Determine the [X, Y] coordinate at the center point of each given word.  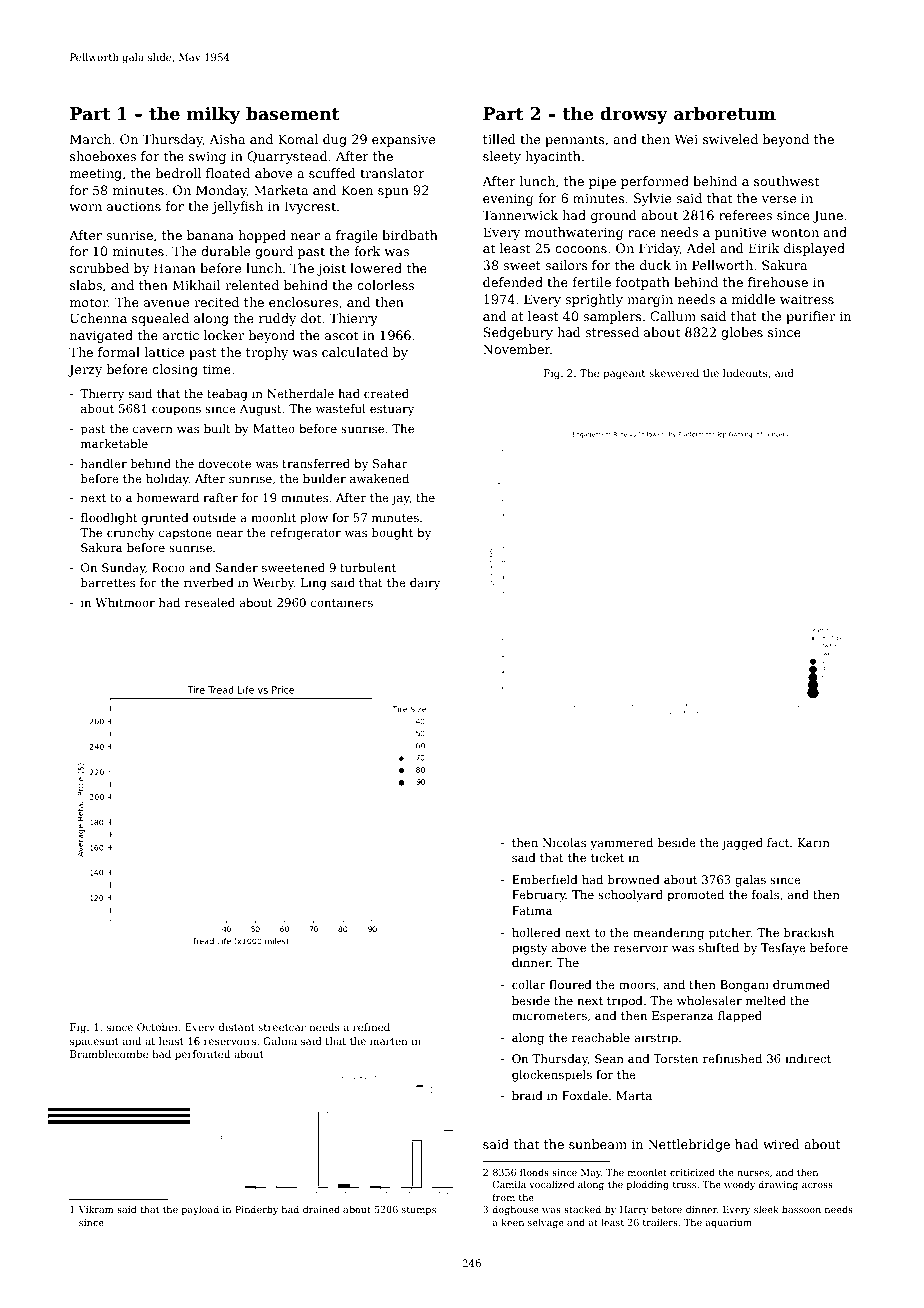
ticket [607, 857]
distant [237, 1027]
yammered [621, 844]
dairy [425, 584]
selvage [546, 1223]
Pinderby [256, 1210]
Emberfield [545, 879]
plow [314, 519]
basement [293, 113]
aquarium [729, 1223]
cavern [153, 430]
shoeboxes [103, 156]
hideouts [745, 373]
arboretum [725, 113]
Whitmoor [125, 602]
